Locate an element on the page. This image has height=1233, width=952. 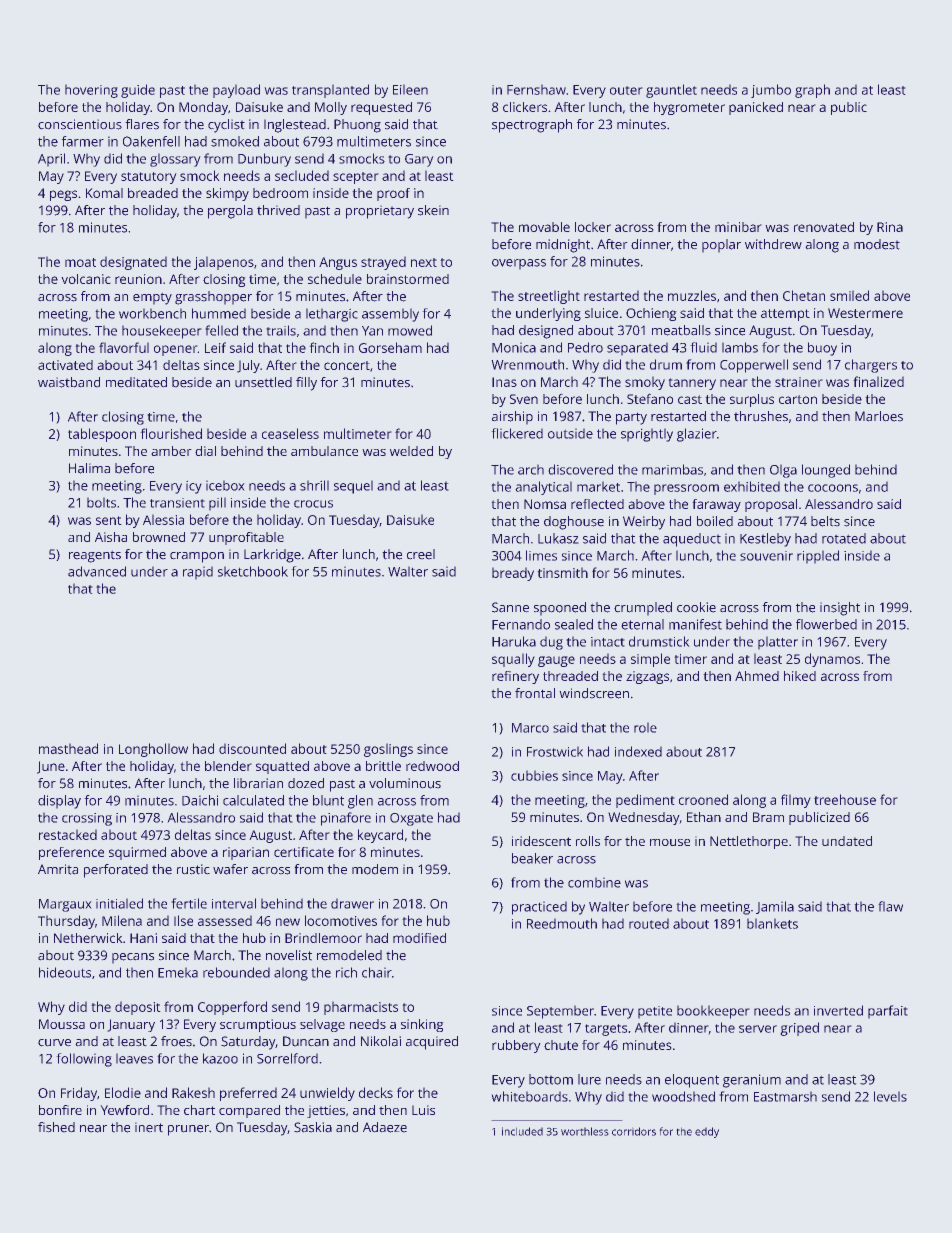
fished is located at coordinates (56, 1127).
